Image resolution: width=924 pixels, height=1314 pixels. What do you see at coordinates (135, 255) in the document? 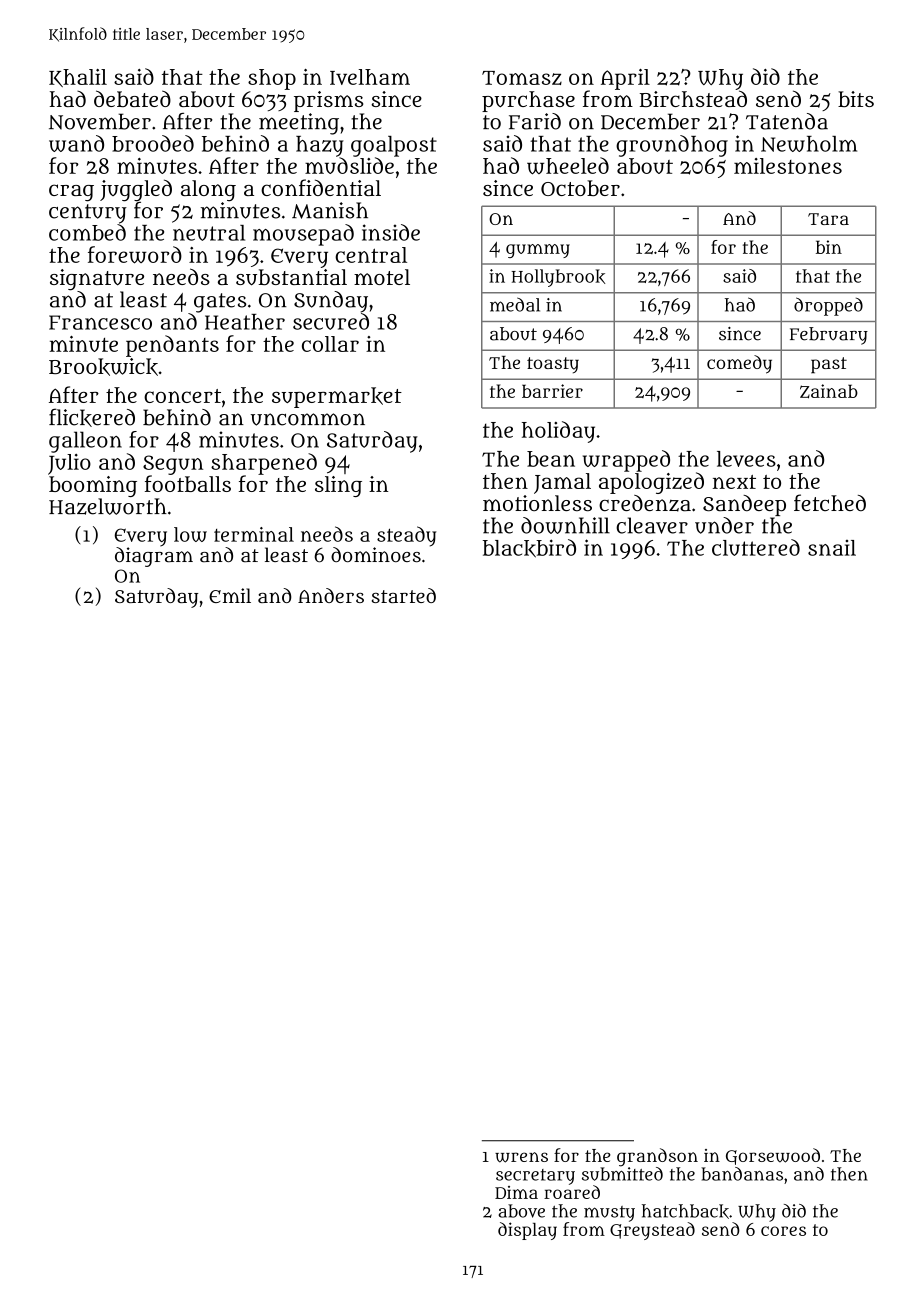
I see `foreword` at bounding box center [135, 255].
